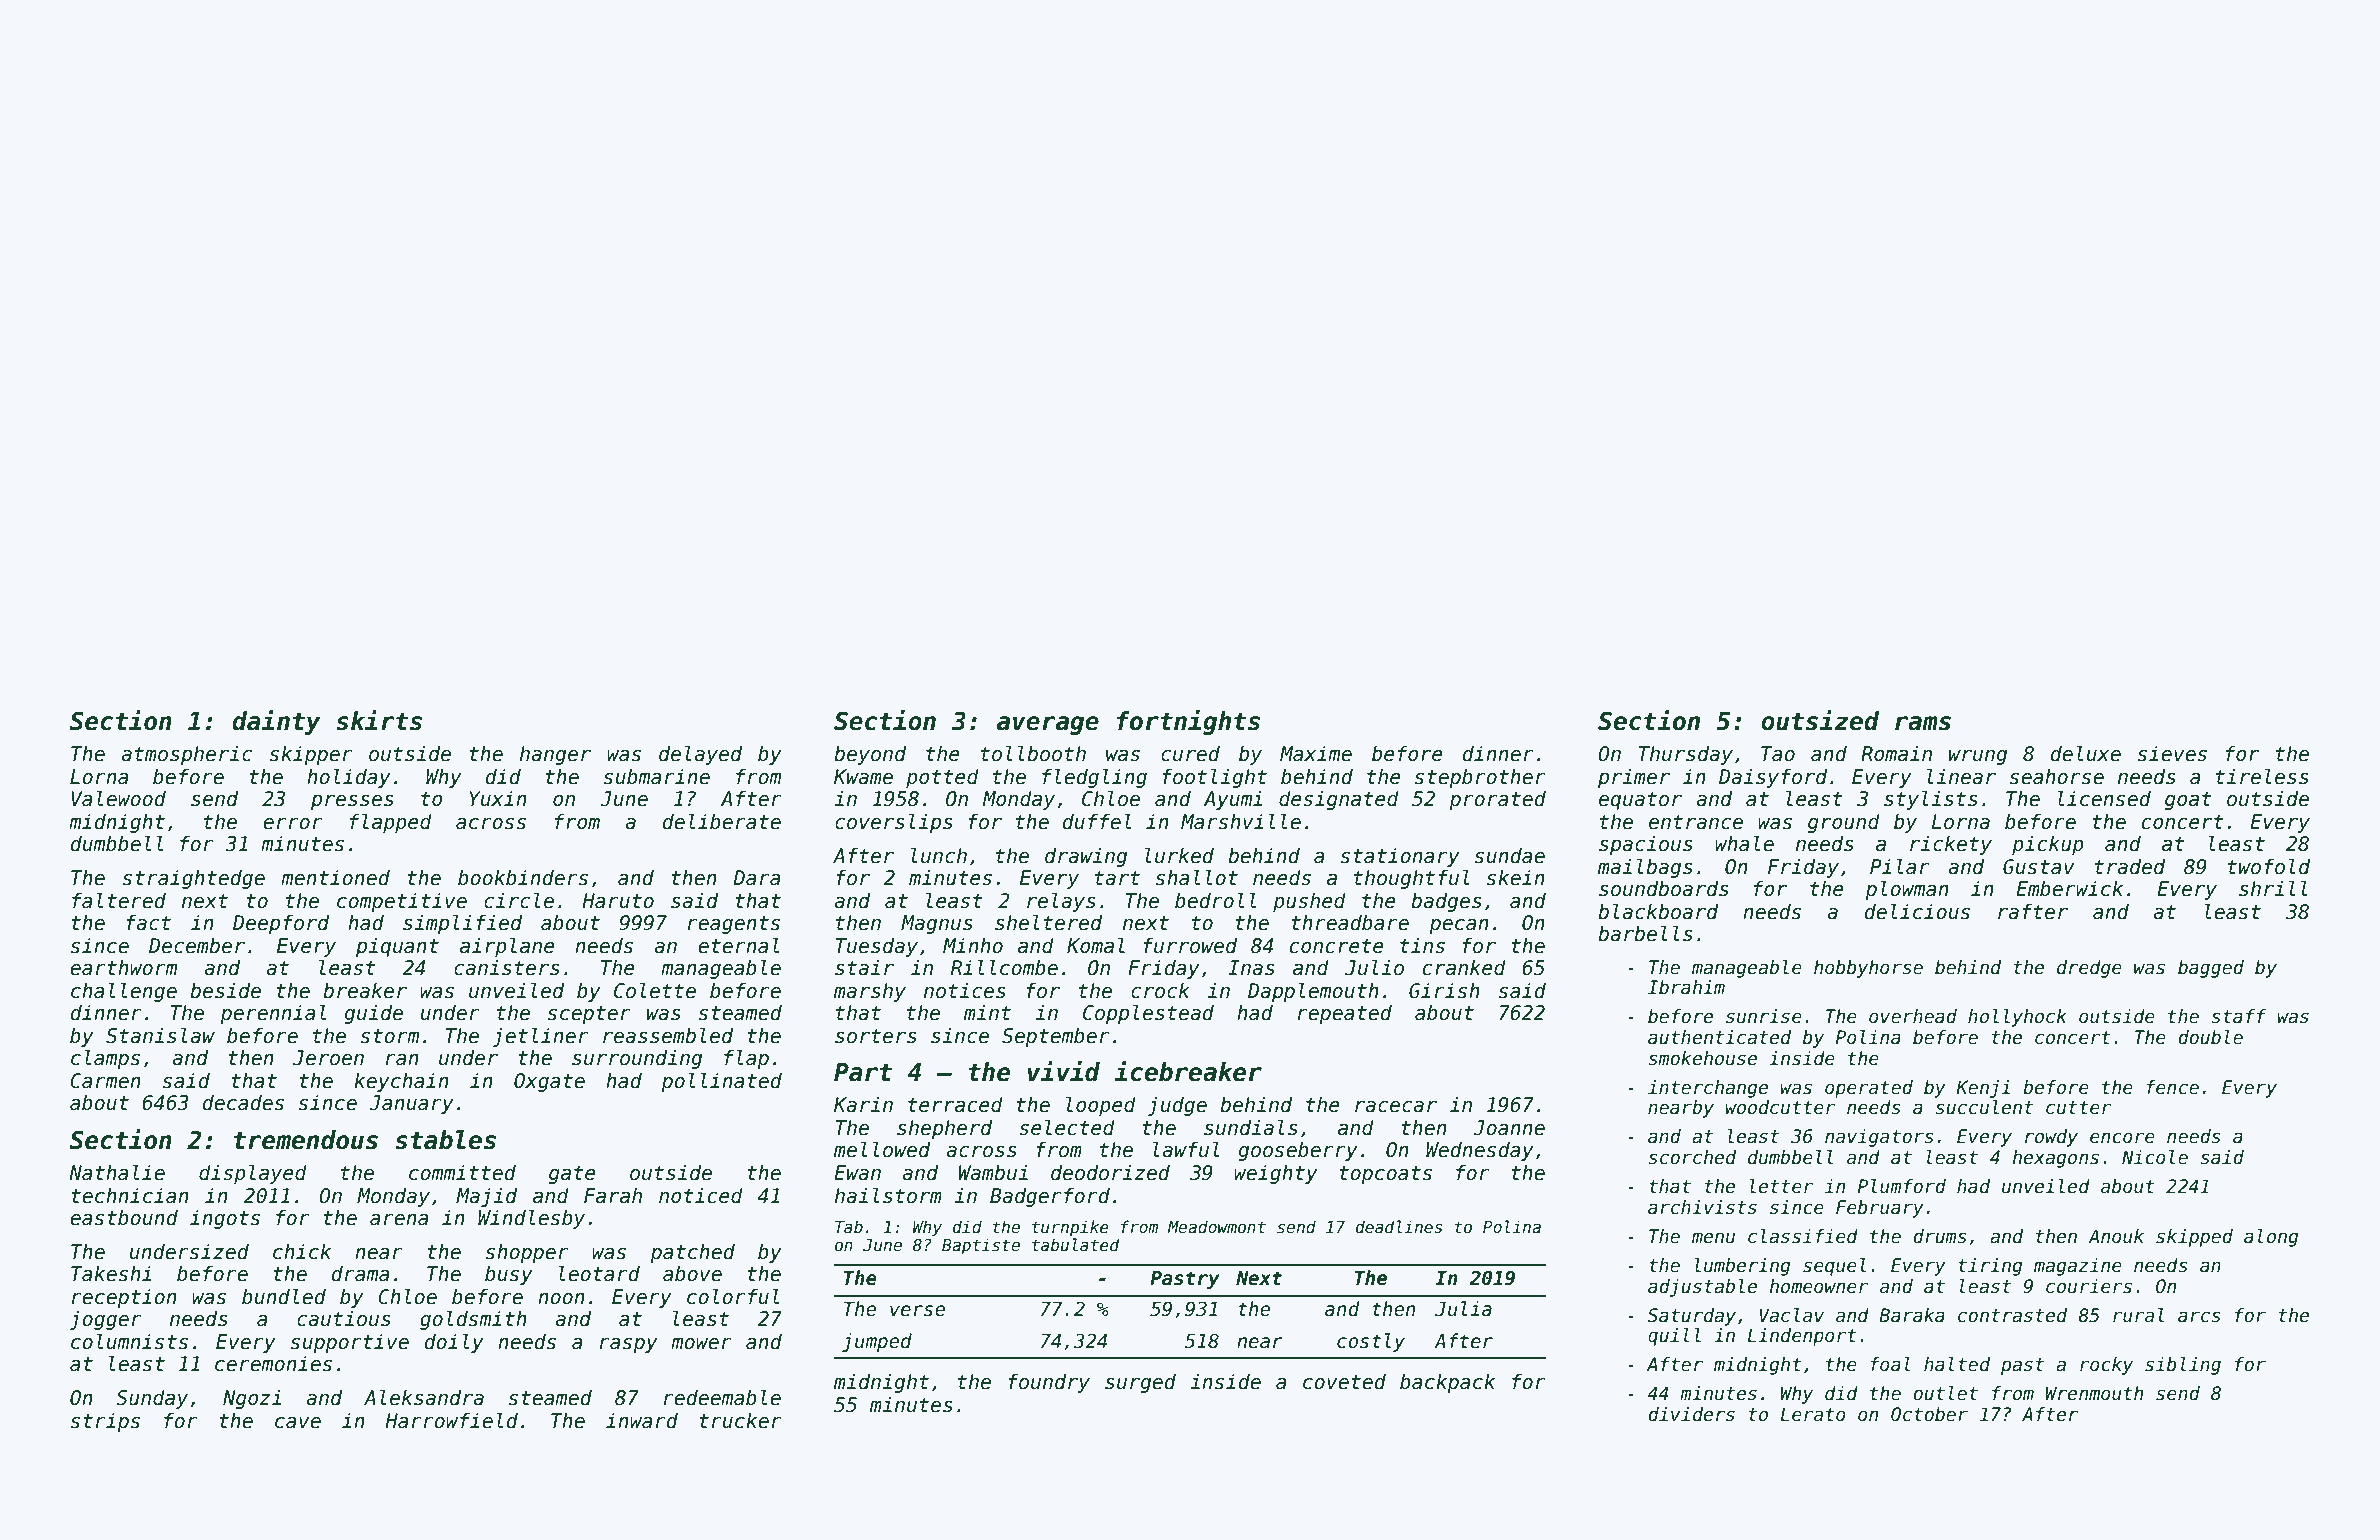  What do you see at coordinates (379, 720) in the screenshot?
I see `skirts` at bounding box center [379, 720].
